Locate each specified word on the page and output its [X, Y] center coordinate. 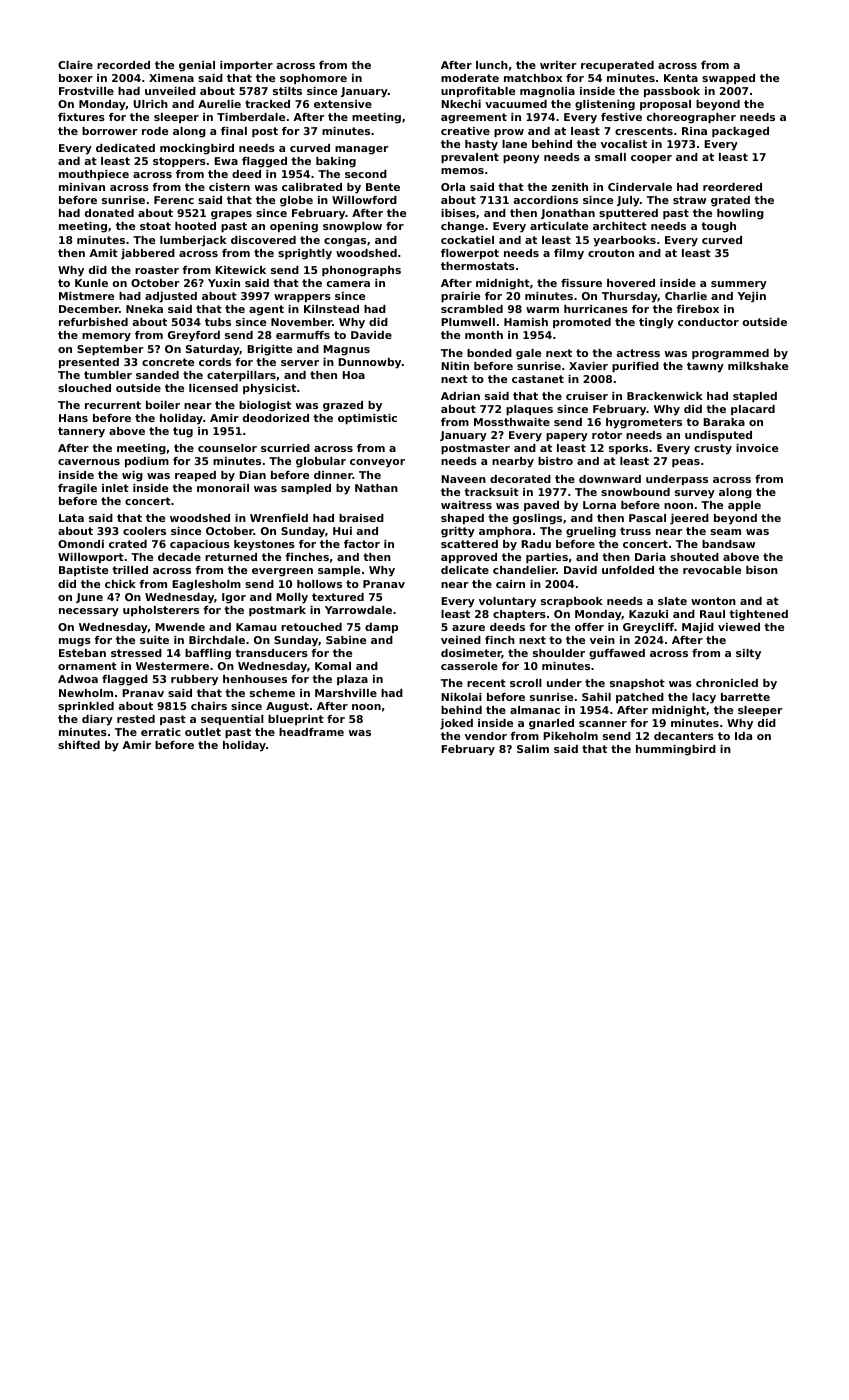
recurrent [113, 405]
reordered [732, 187]
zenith [569, 187]
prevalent [470, 158]
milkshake [758, 366]
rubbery [194, 680]
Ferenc [174, 200]
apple [744, 506]
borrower [110, 131]
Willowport [91, 558]
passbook [672, 92]
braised [361, 518]
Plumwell [468, 322]
